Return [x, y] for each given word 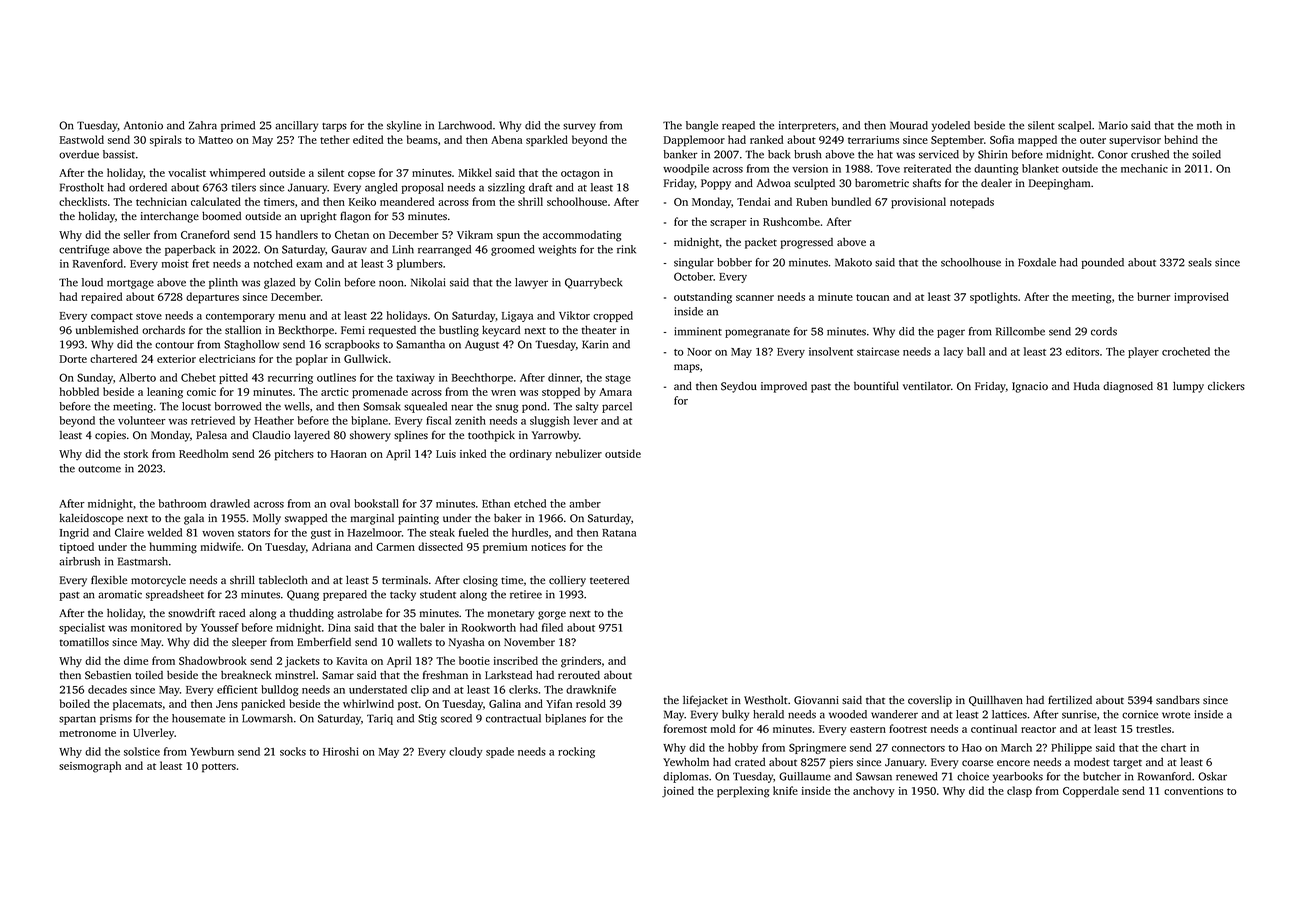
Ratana [619, 533]
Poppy [716, 184]
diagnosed [1128, 387]
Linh [403, 249]
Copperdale [1091, 792]
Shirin [993, 154]
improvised [1201, 298]
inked [473, 453]
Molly [267, 519]
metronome [88, 733]
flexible [109, 579]
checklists [83, 201]
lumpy [1188, 387]
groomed [513, 250]
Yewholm [686, 762]
